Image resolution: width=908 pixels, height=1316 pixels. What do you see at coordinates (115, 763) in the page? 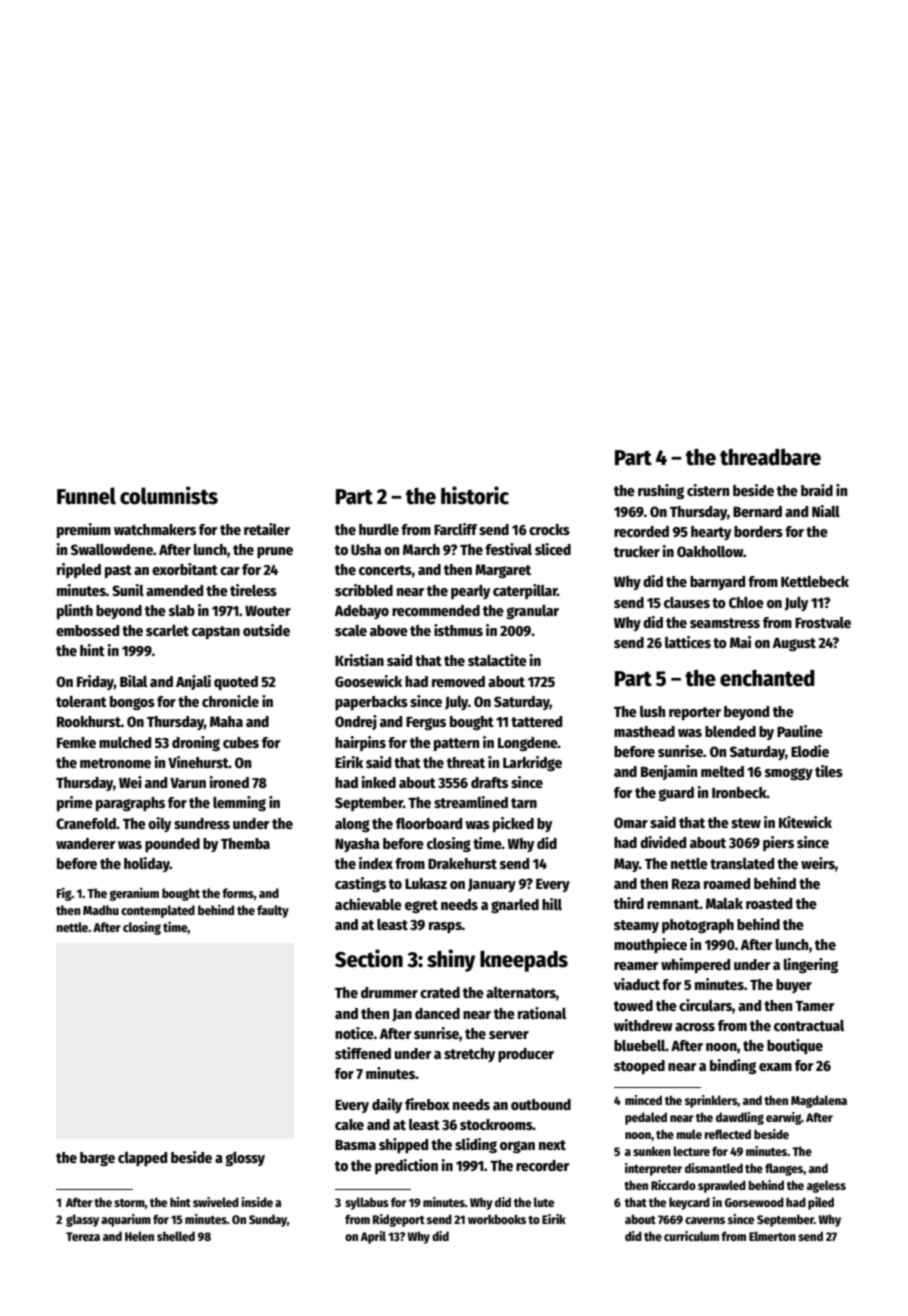
I see `metronome` at bounding box center [115, 763].
